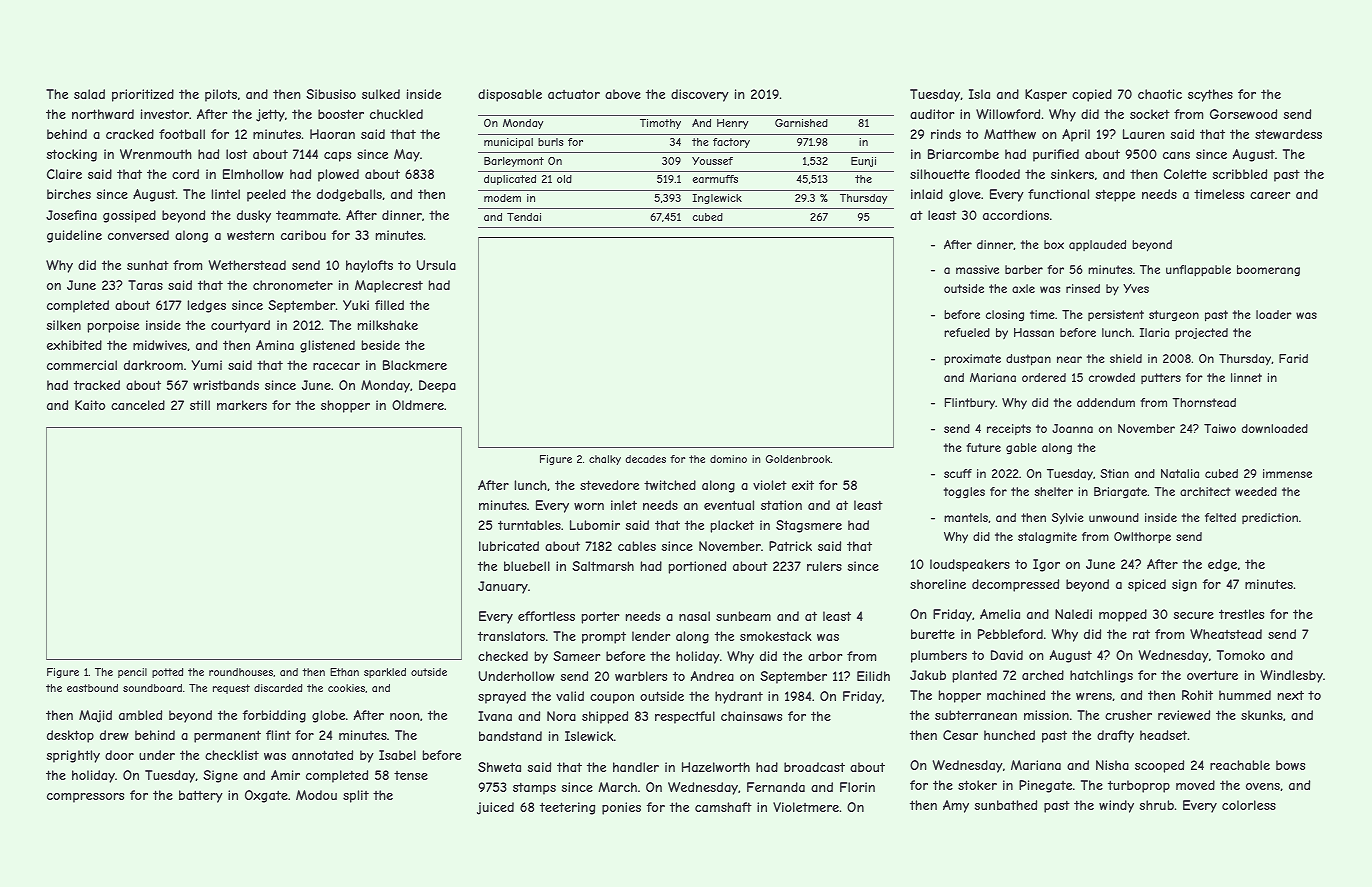 This image has height=887, width=1372. Describe the element at coordinates (803, 485) in the image. I see `exit` at that location.
